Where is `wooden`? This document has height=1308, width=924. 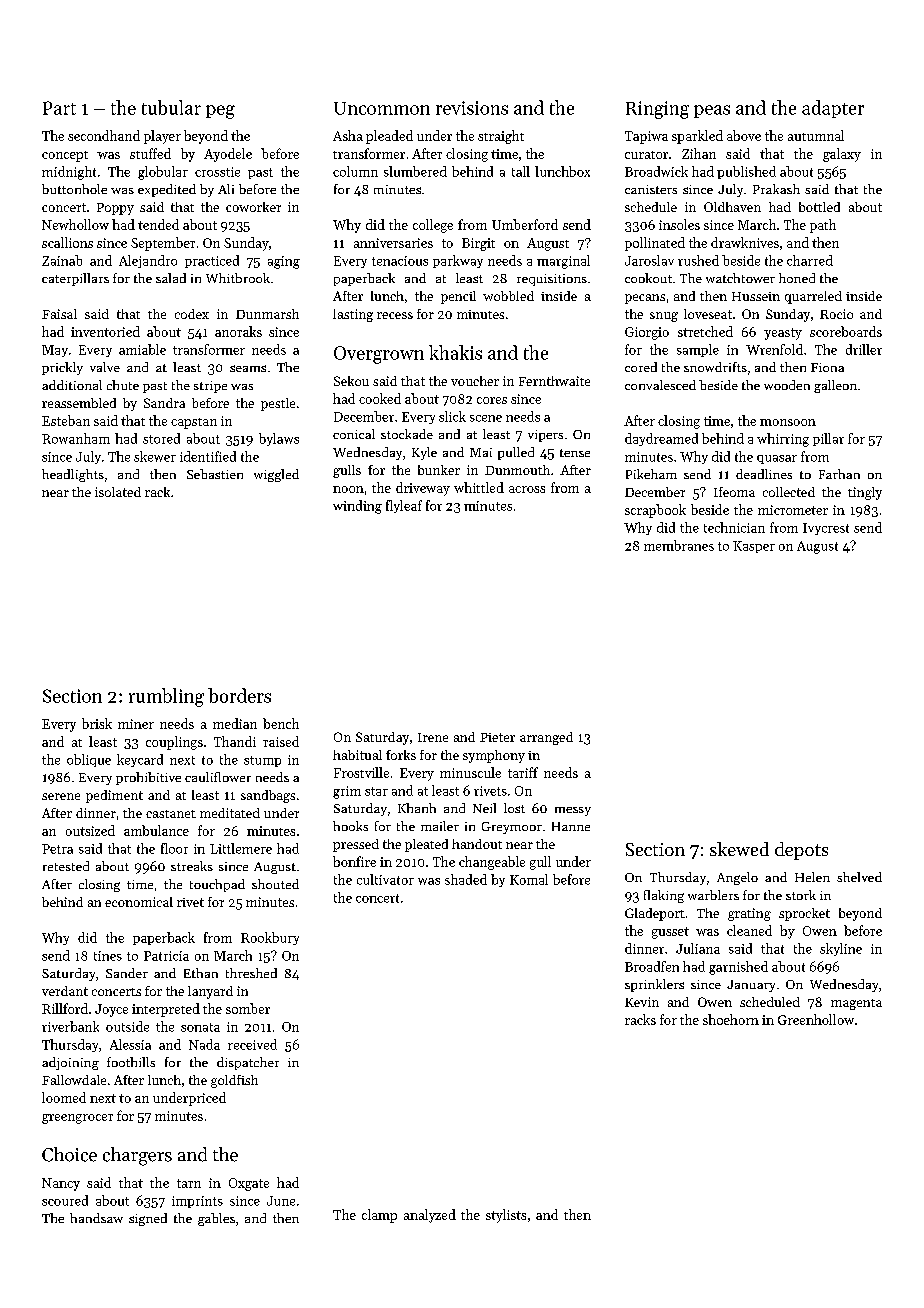
wooden is located at coordinates (787, 385).
